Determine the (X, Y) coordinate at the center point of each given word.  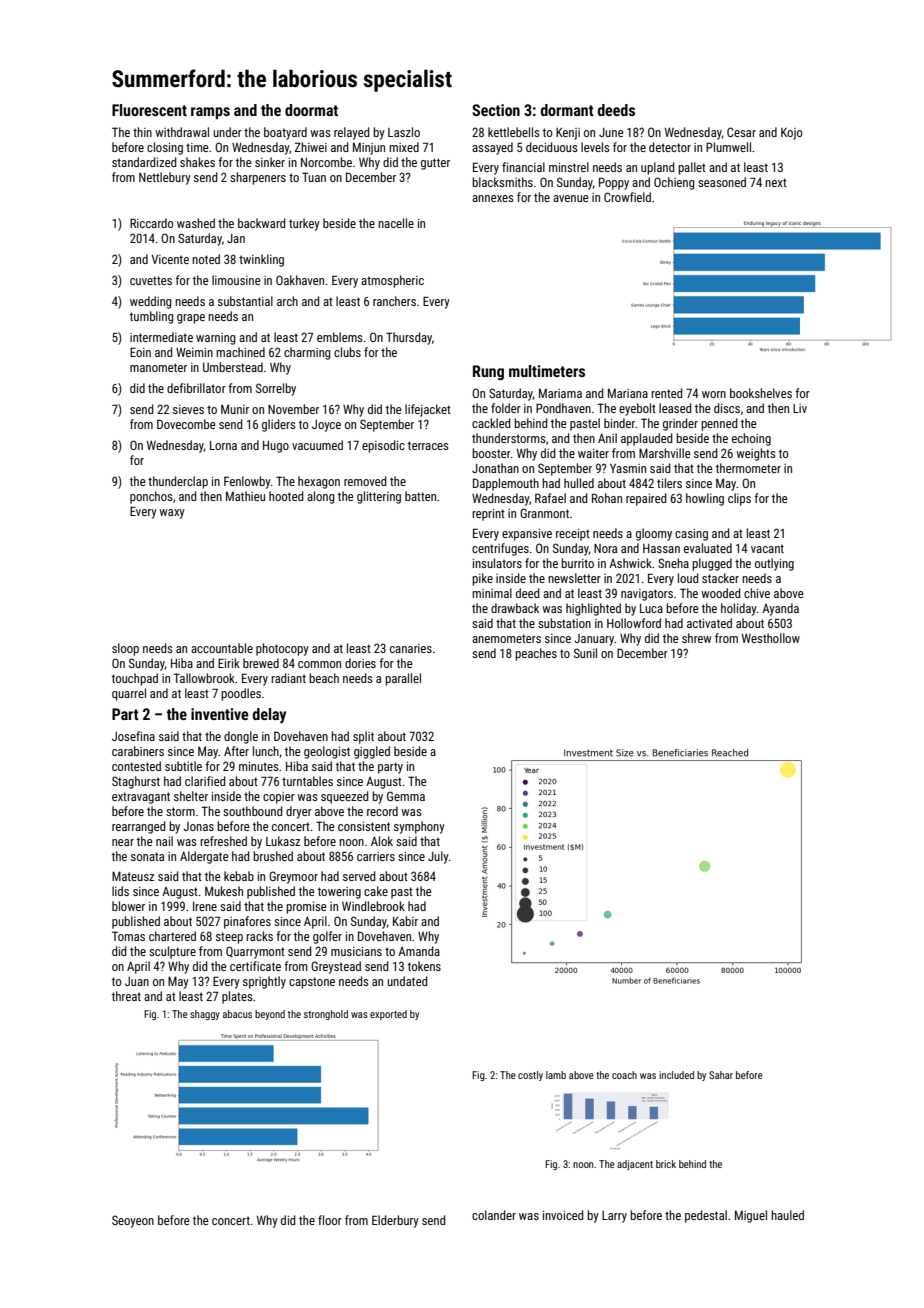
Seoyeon (133, 1221)
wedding (151, 302)
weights (756, 454)
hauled (787, 1215)
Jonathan (495, 468)
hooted (286, 496)
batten (420, 496)
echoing (751, 439)
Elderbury (395, 1221)
